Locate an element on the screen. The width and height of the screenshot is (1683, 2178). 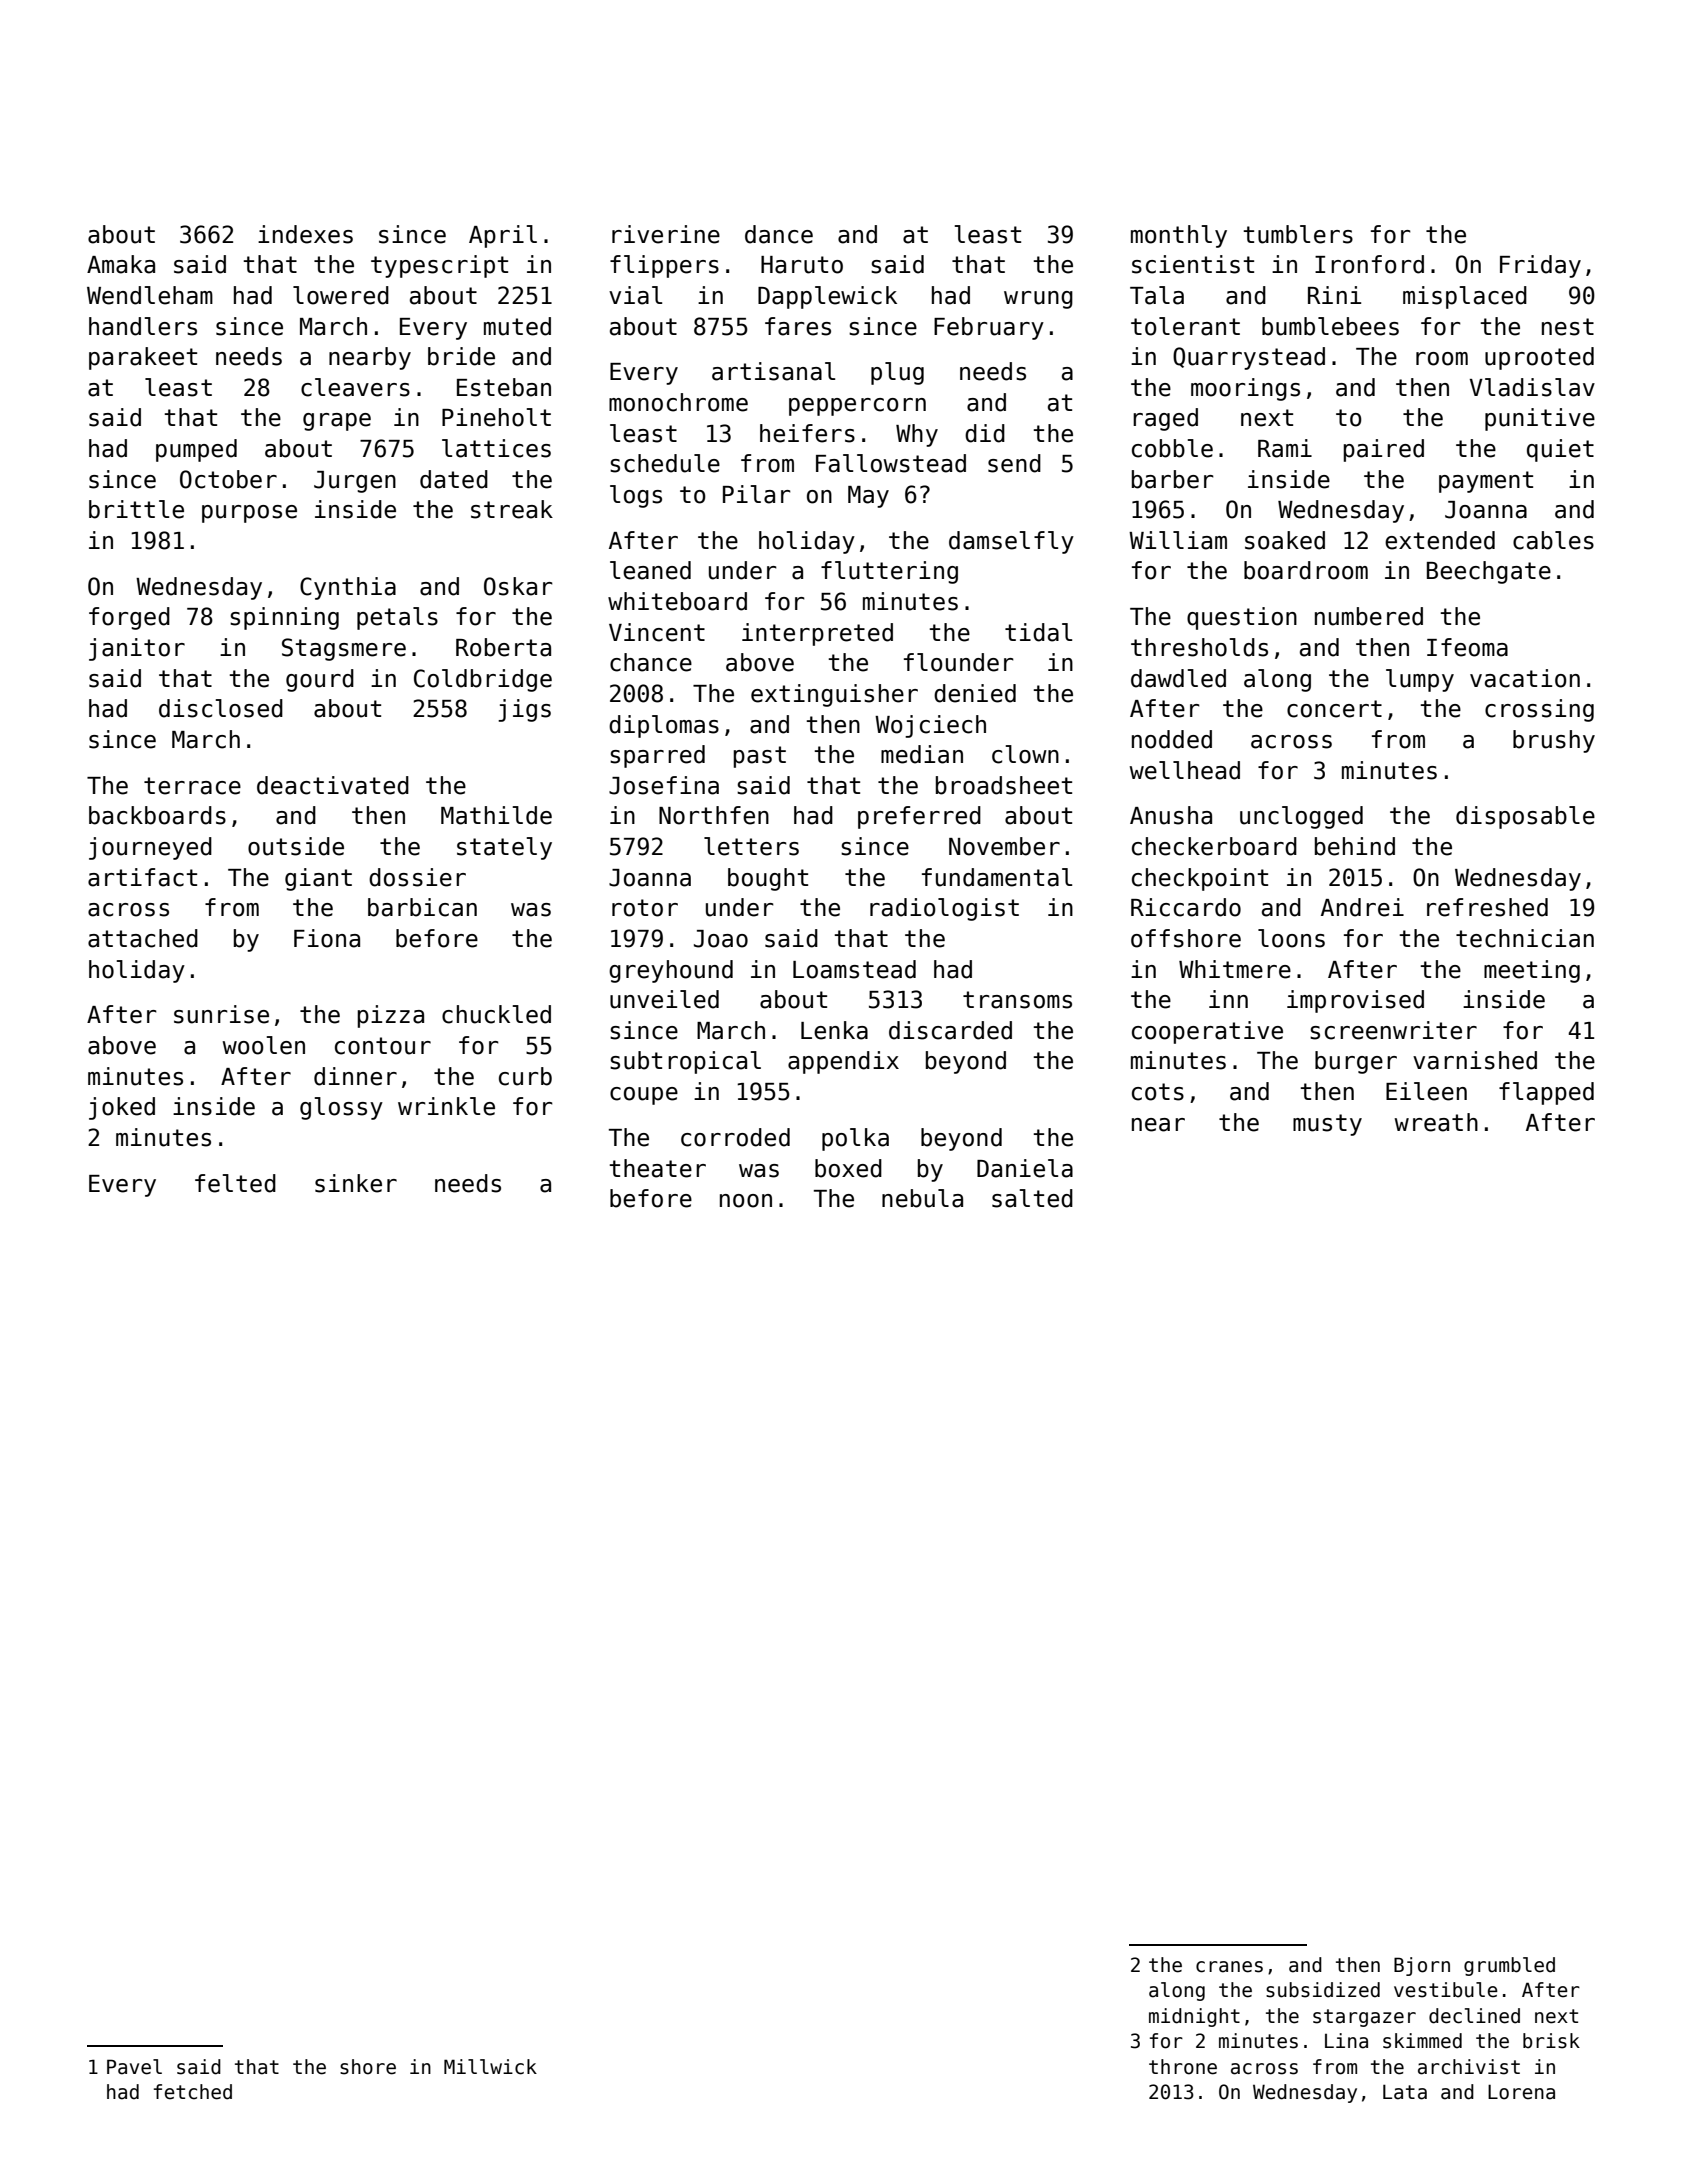
corroded is located at coordinates (735, 1137).
